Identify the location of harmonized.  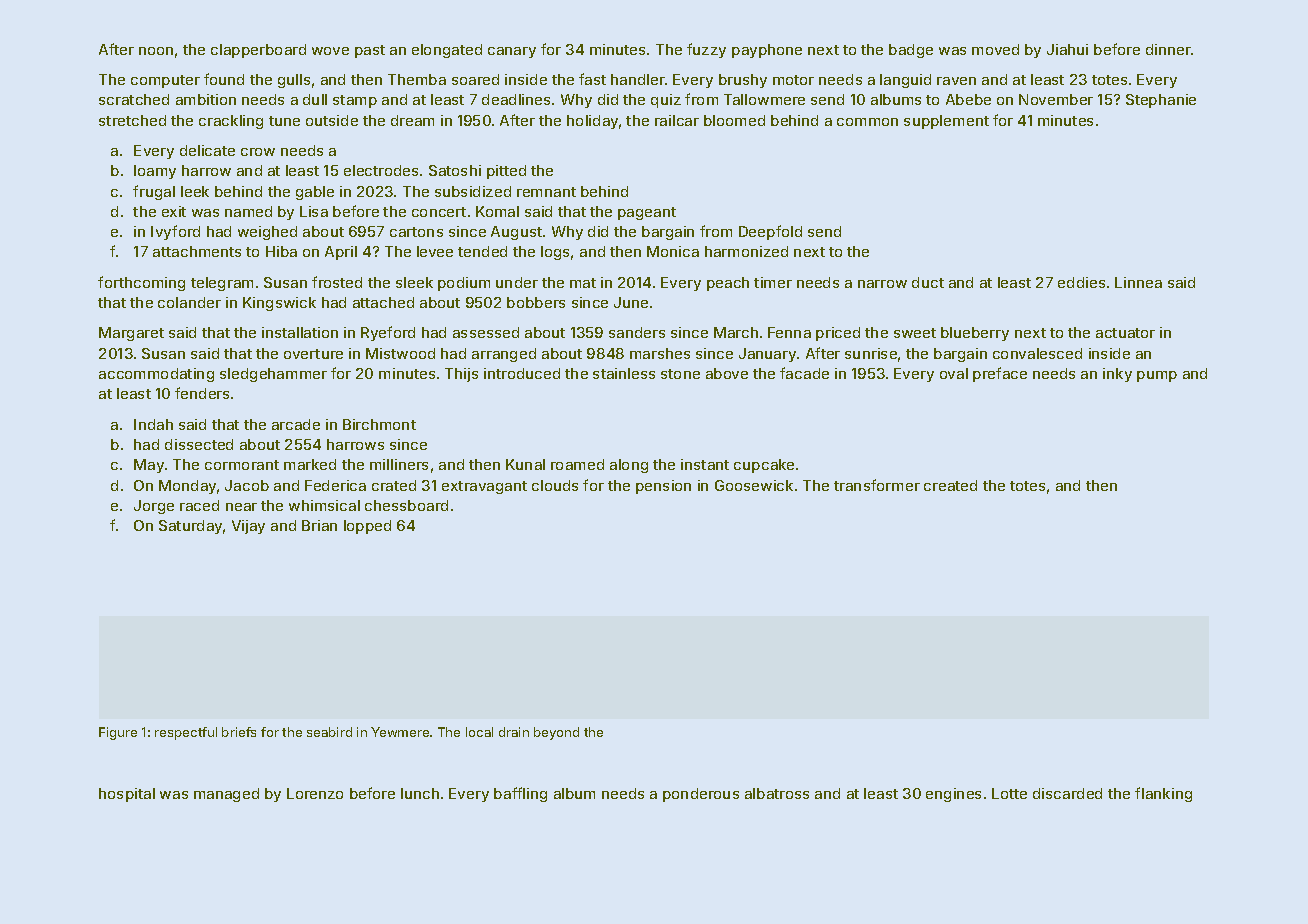
(746, 251).
